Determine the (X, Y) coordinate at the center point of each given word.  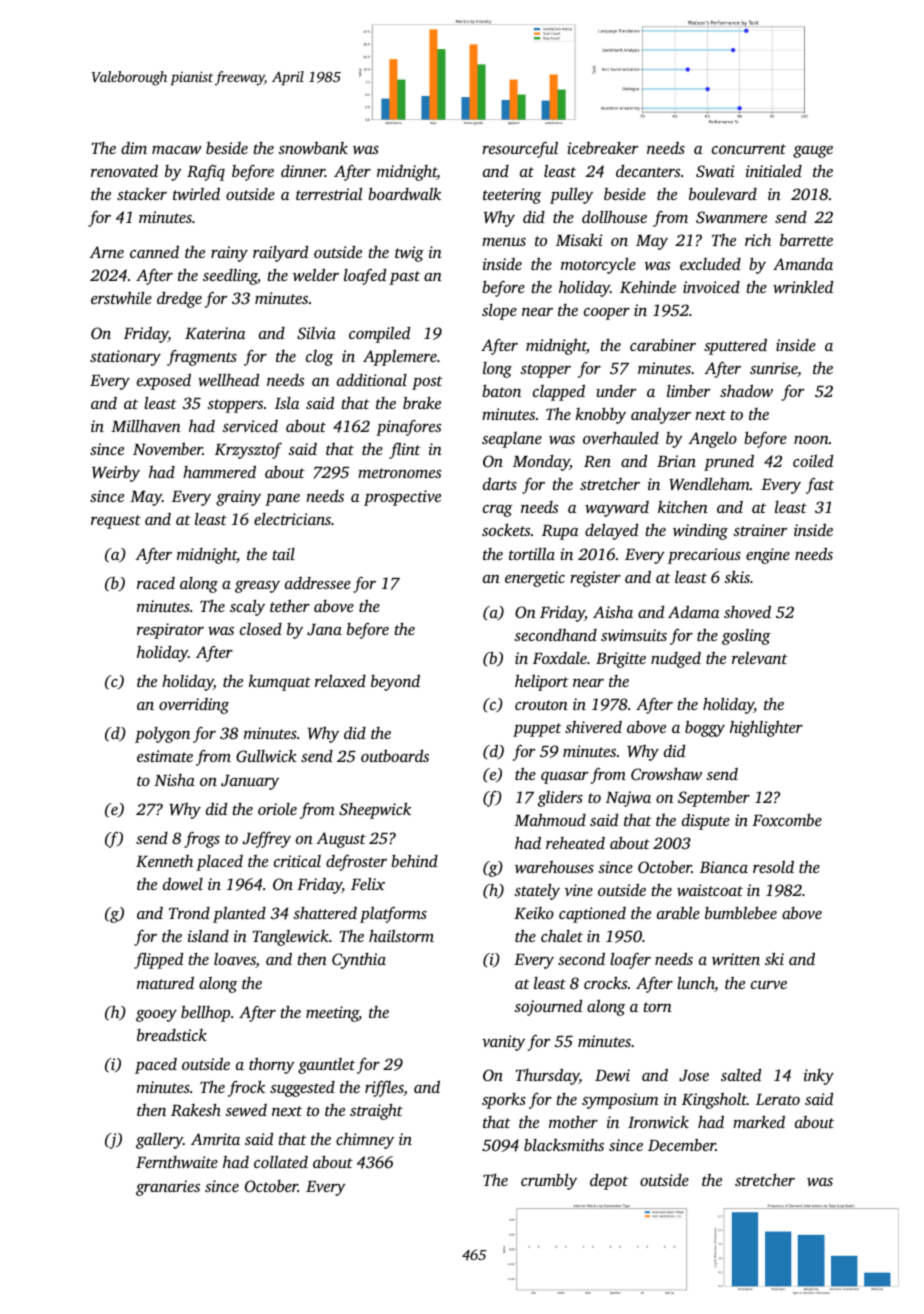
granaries (168, 1188)
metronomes (399, 473)
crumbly (549, 1181)
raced (156, 583)
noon (811, 440)
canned (154, 251)
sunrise (774, 369)
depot (609, 1181)
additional (372, 380)
